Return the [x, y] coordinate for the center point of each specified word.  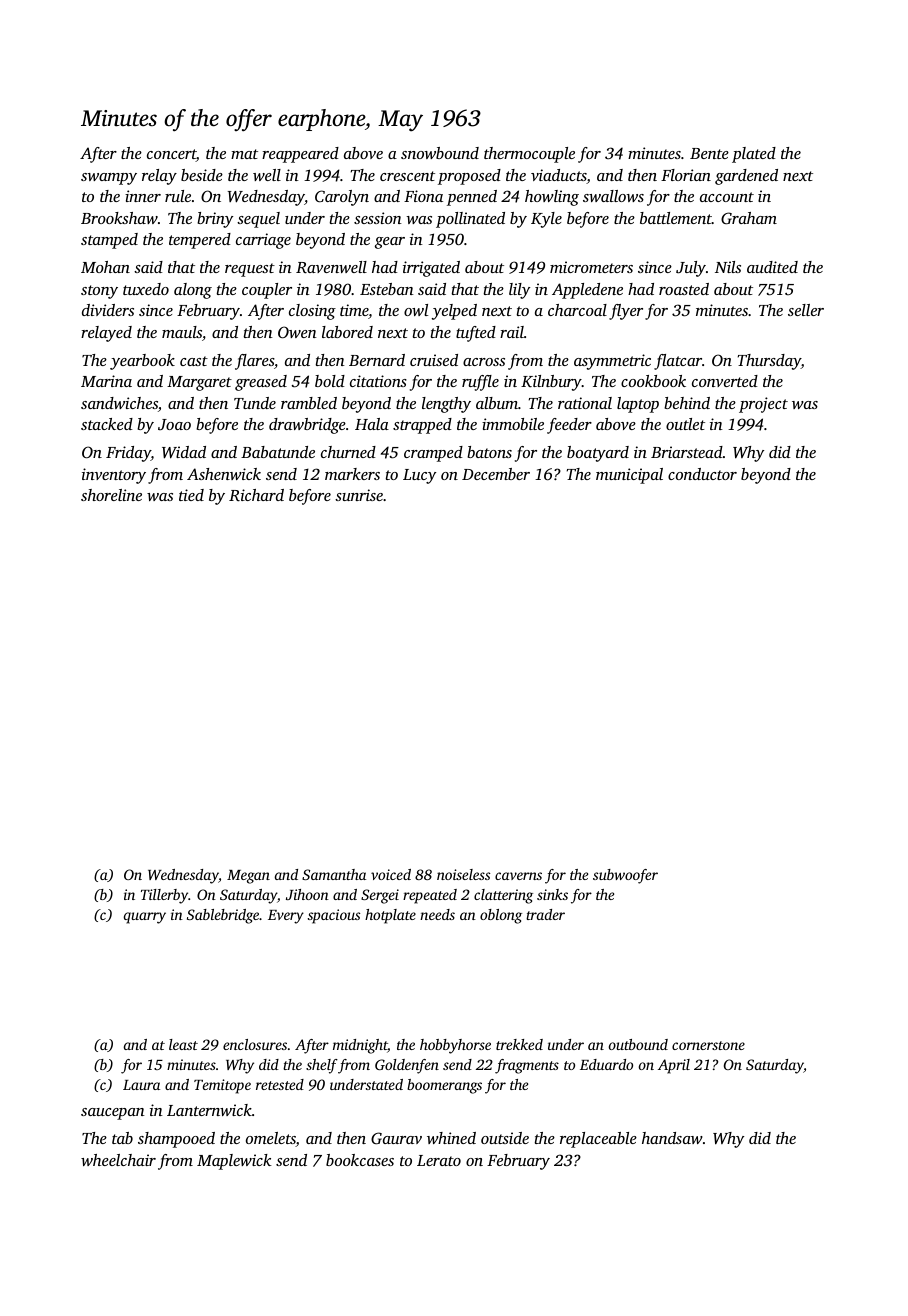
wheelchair [118, 1160]
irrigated [431, 269]
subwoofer [625, 876]
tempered [200, 241]
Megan [248, 877]
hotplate [390, 916]
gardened [746, 177]
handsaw [672, 1138]
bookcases [360, 1160]
